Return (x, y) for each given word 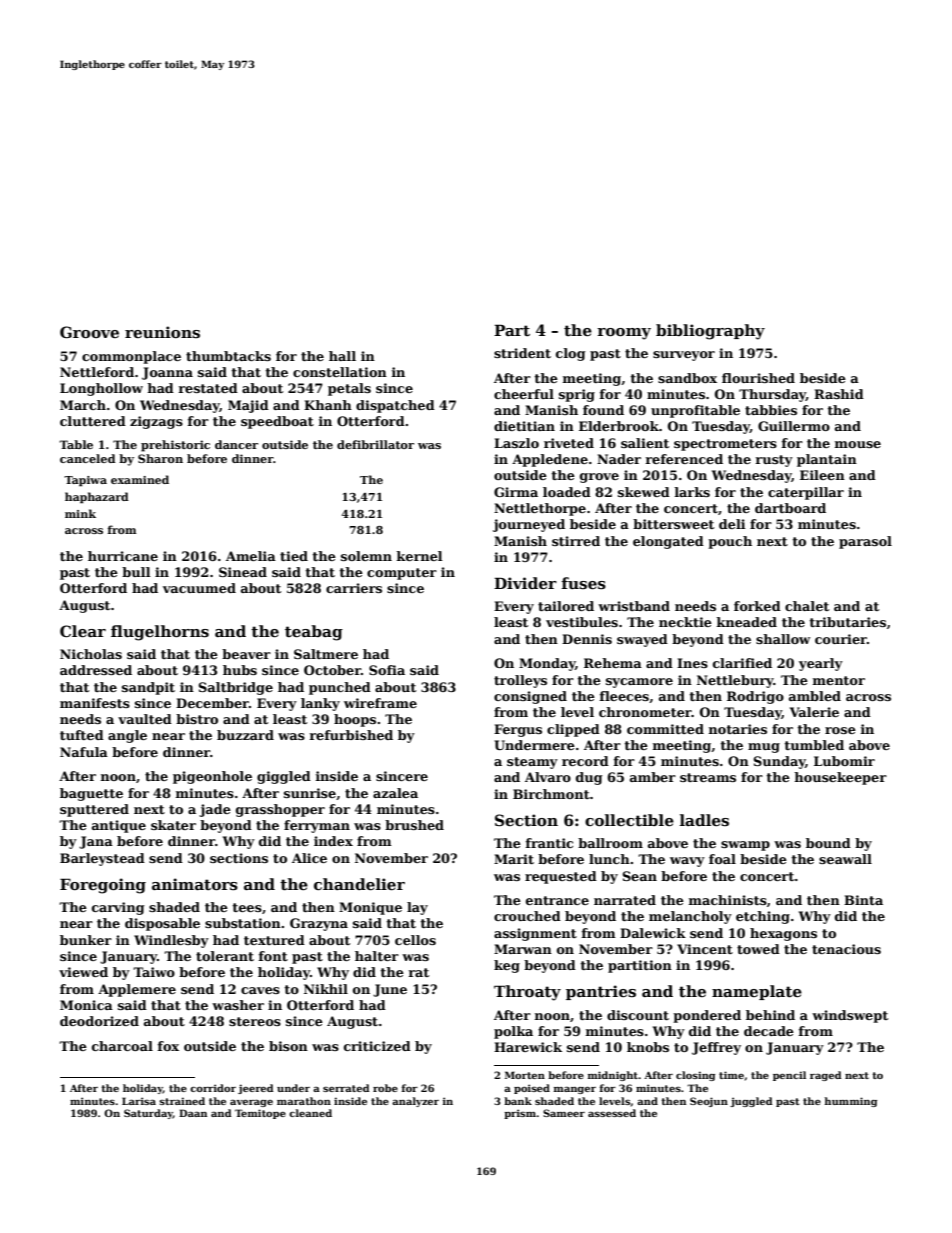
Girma (516, 492)
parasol (865, 542)
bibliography (710, 332)
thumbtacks (228, 356)
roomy (624, 334)
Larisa (139, 1101)
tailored (566, 606)
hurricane (123, 556)
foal (722, 859)
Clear (83, 631)
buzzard (245, 735)
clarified (742, 663)
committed (665, 729)
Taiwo (154, 972)
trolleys (520, 681)
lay (417, 908)
